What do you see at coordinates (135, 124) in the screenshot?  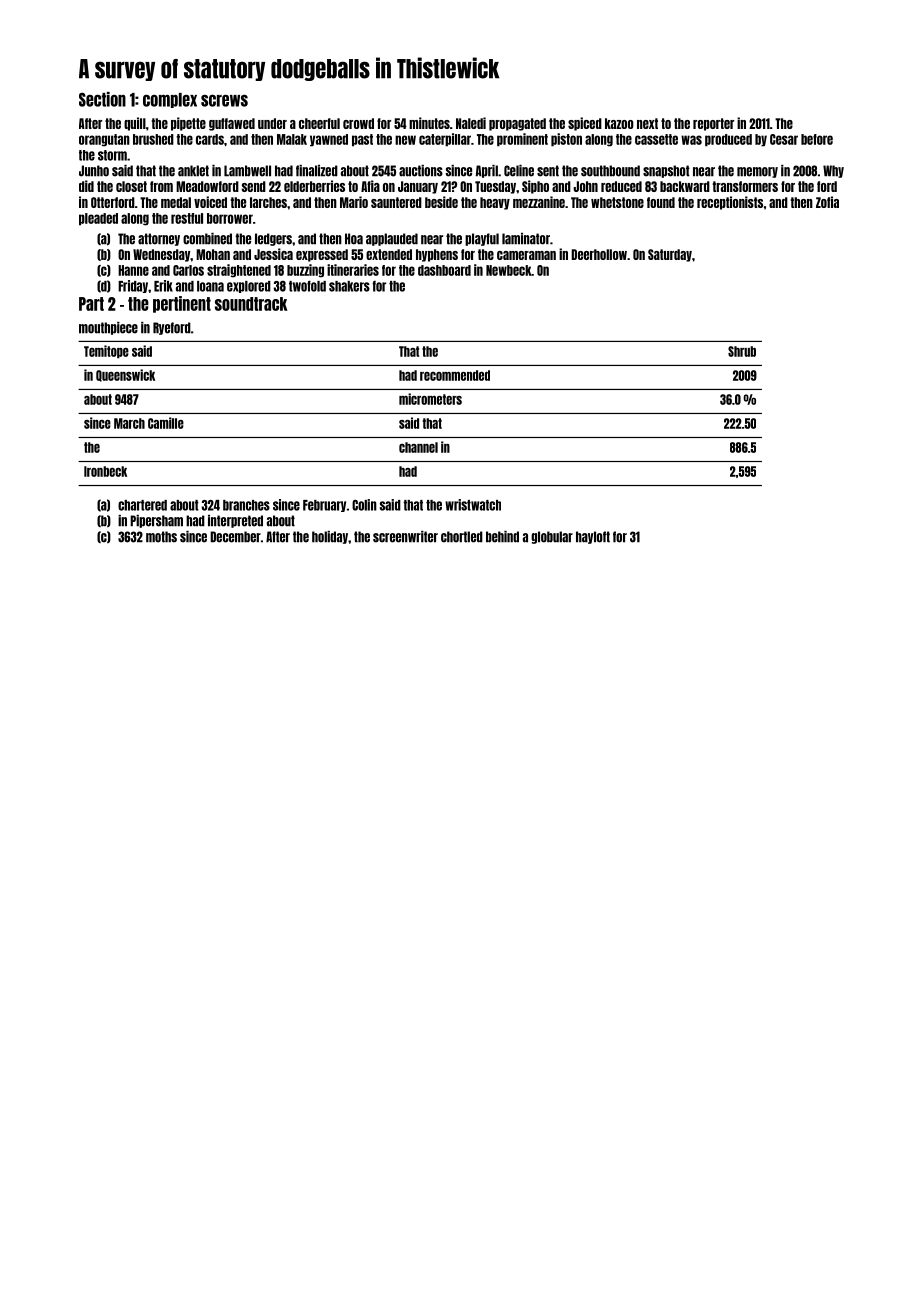 I see `quill` at bounding box center [135, 124].
